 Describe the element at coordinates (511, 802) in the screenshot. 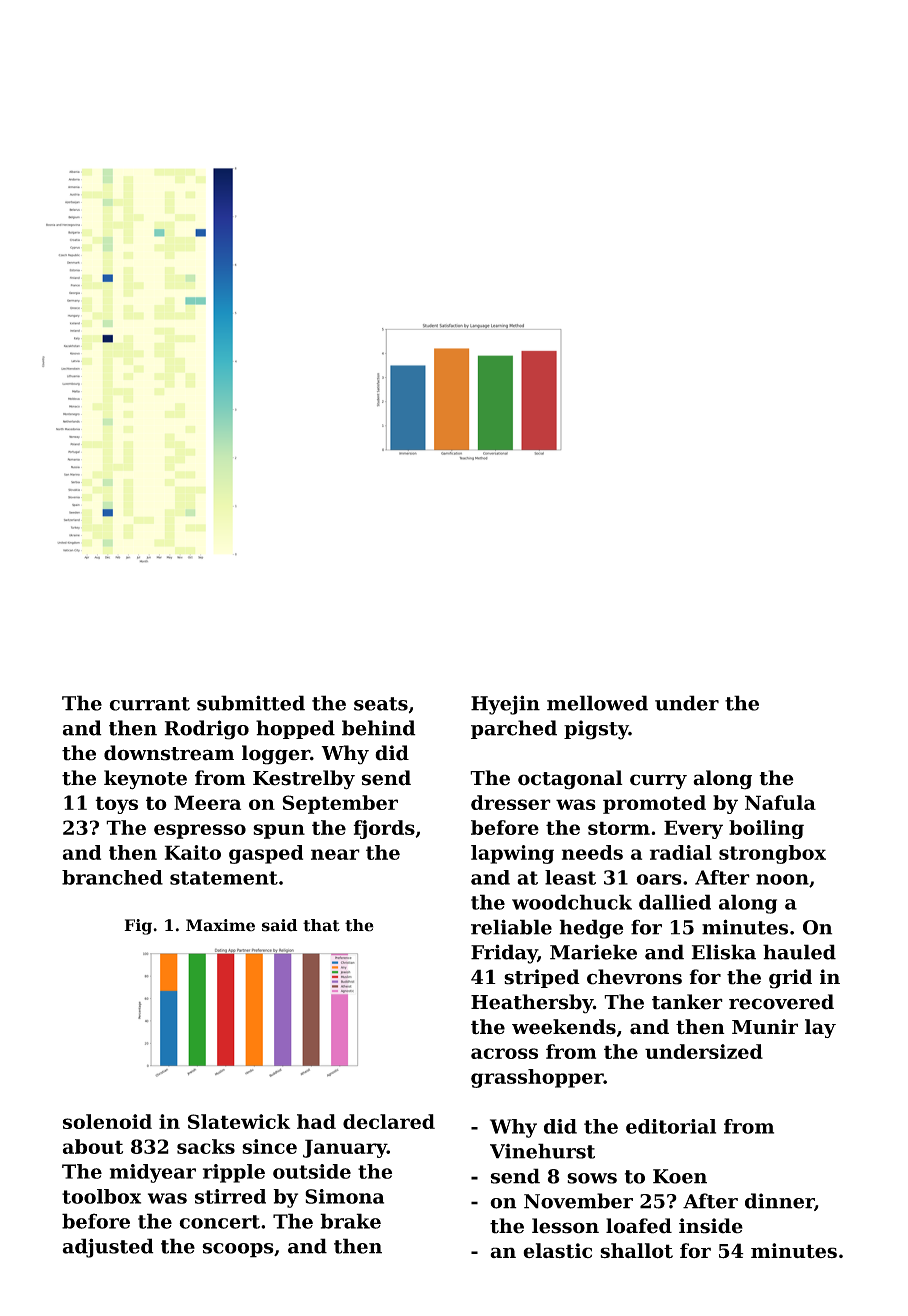

I see `dresser` at that location.
